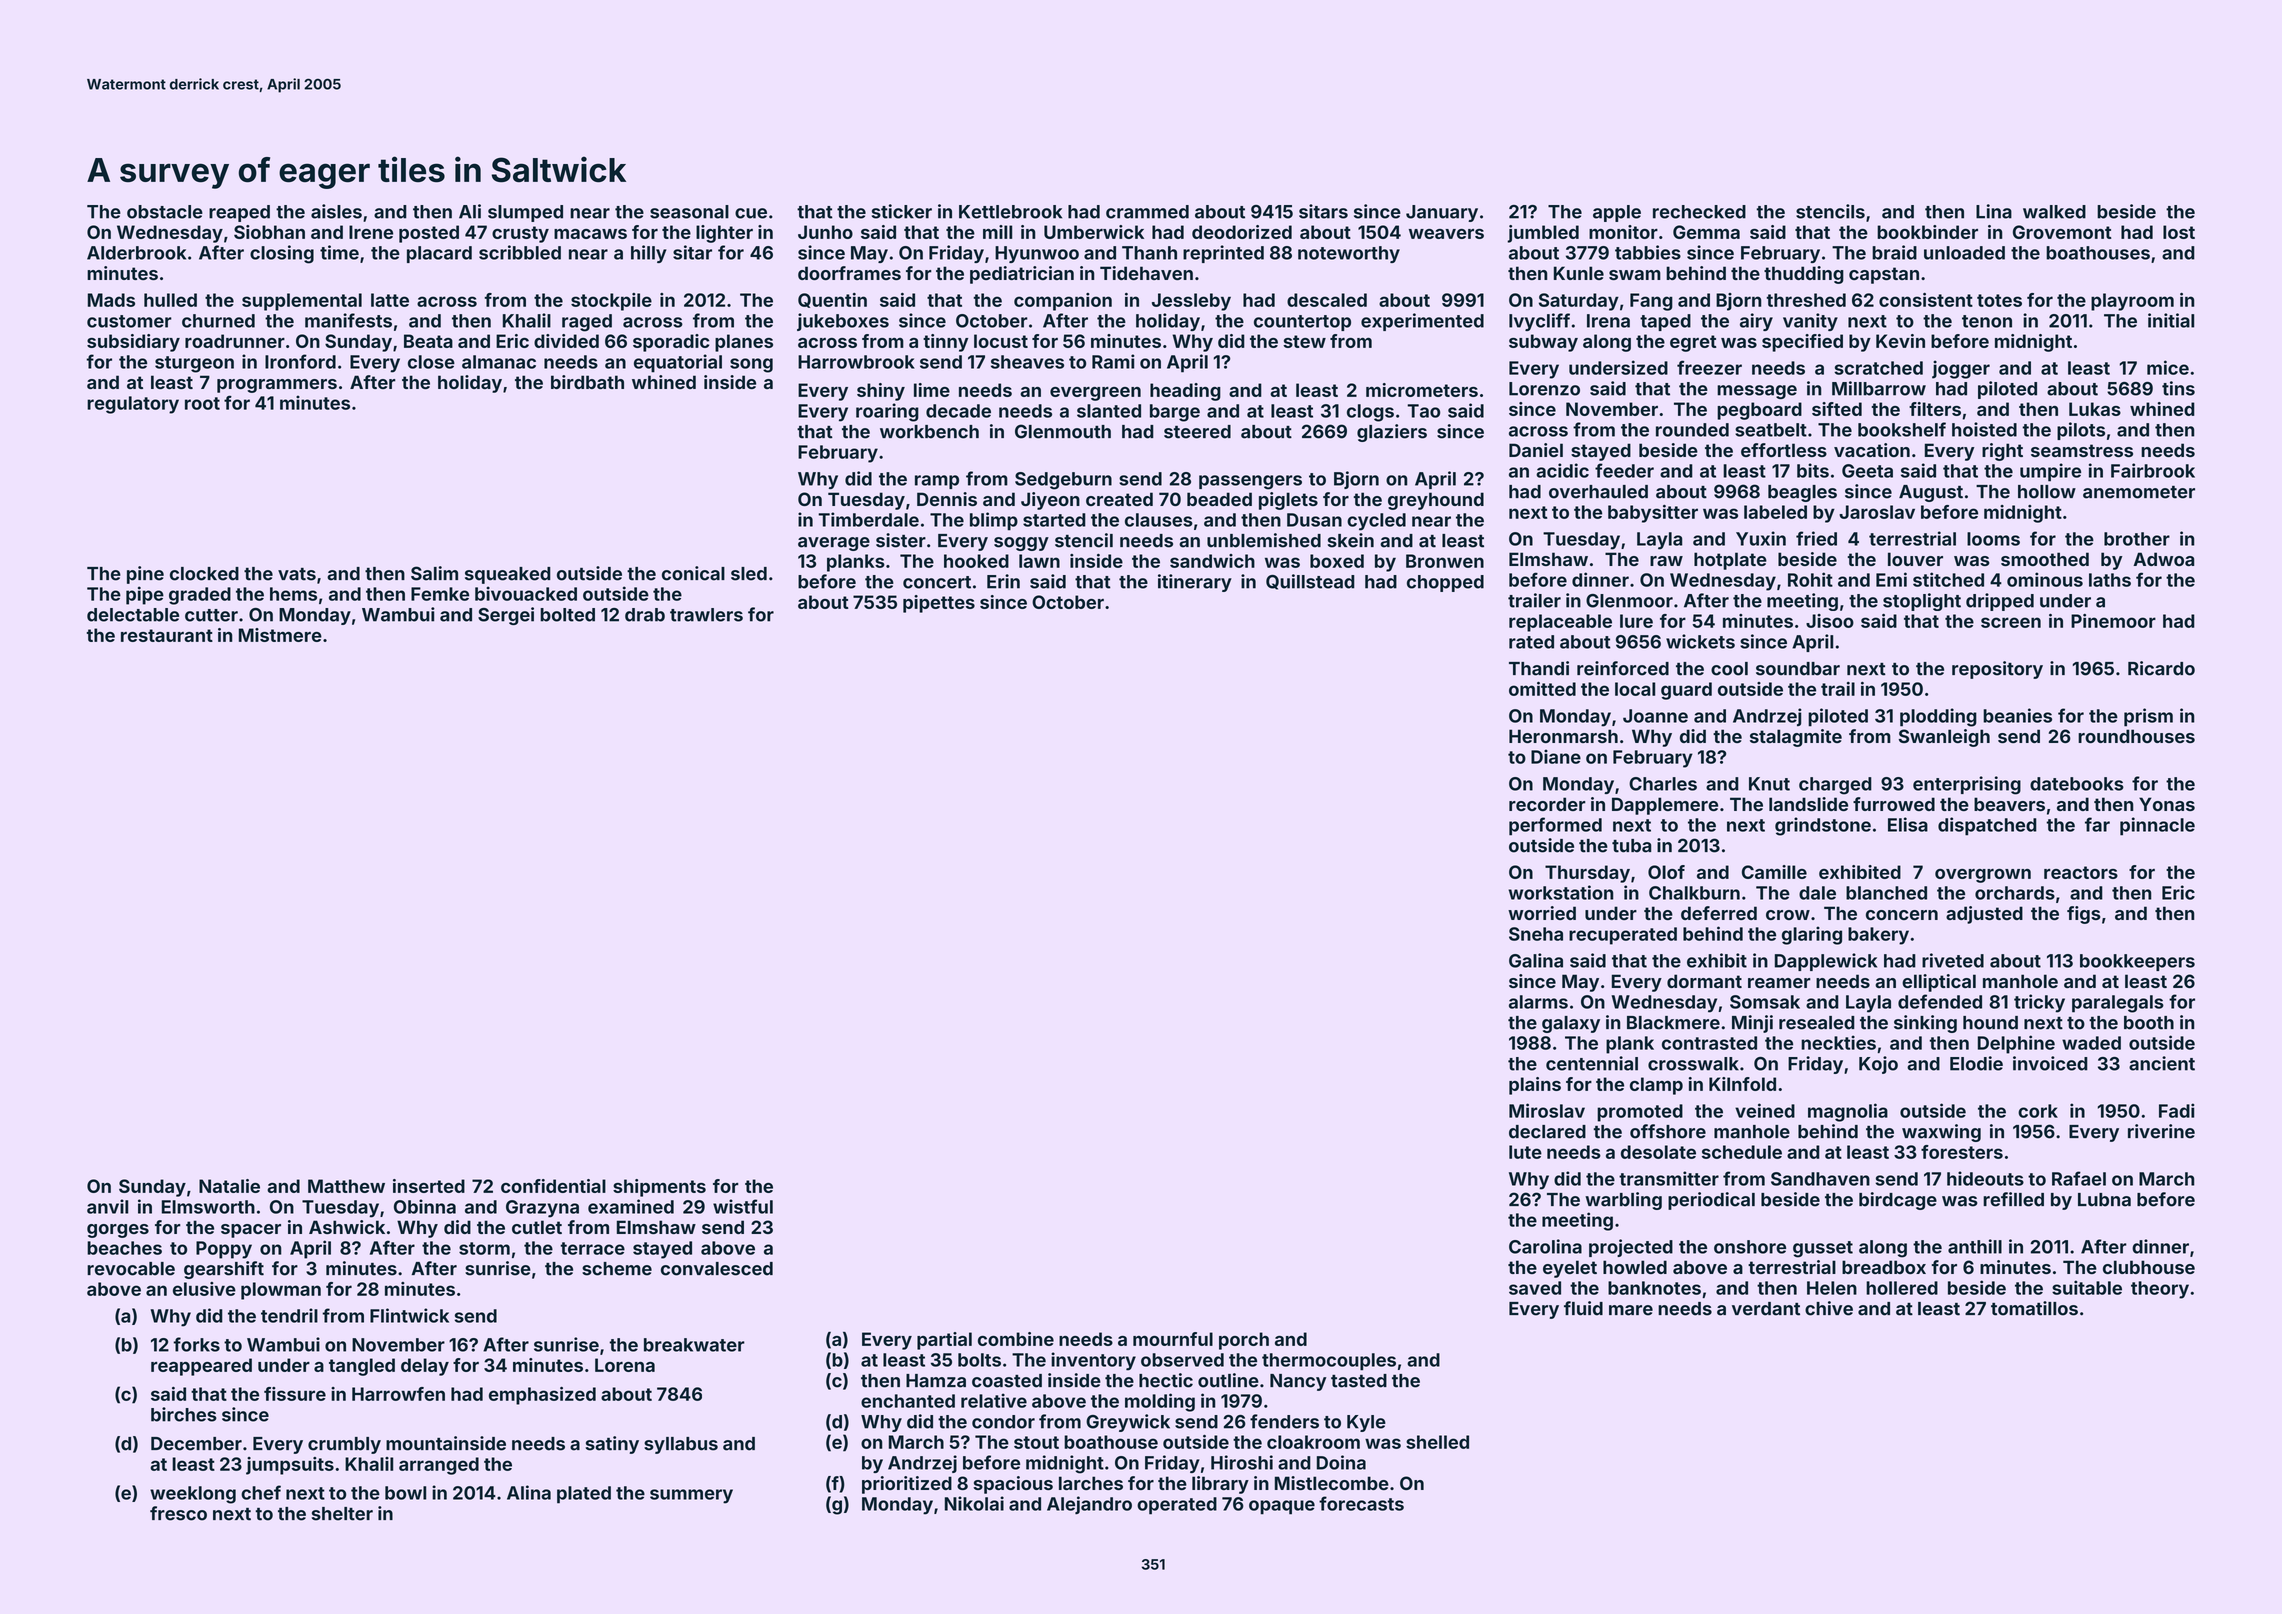 Image resolution: width=2282 pixels, height=1614 pixels. What do you see at coordinates (1445, 583) in the screenshot?
I see `chopped` at bounding box center [1445, 583].
